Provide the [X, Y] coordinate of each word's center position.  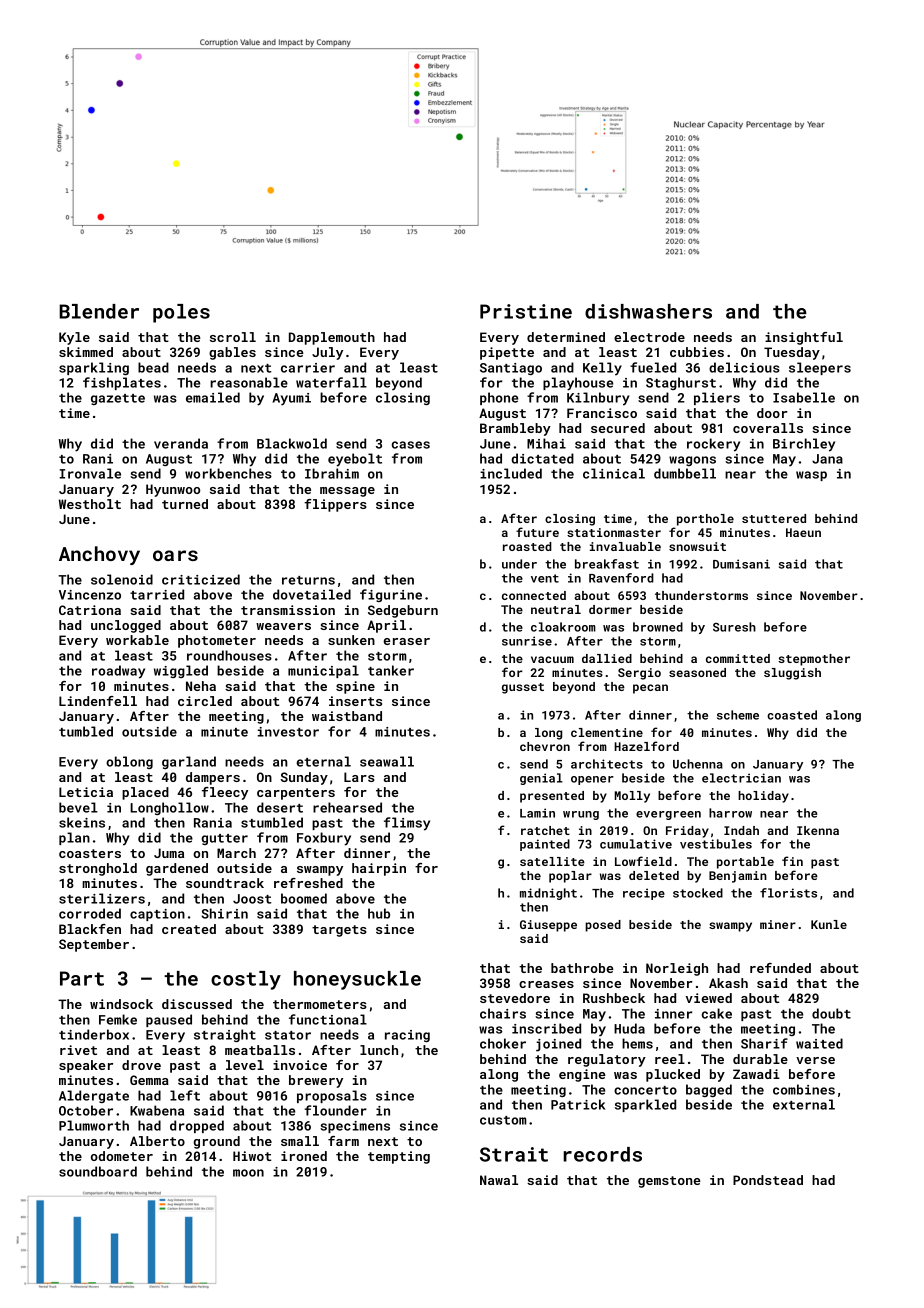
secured [618, 428]
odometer [122, 1156]
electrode [649, 337]
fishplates [122, 383]
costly [246, 980]
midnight [548, 894]
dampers [213, 778]
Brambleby [515, 429]
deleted [654, 875]
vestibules [716, 844]
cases [411, 445]
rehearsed [347, 807]
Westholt [90, 504]
